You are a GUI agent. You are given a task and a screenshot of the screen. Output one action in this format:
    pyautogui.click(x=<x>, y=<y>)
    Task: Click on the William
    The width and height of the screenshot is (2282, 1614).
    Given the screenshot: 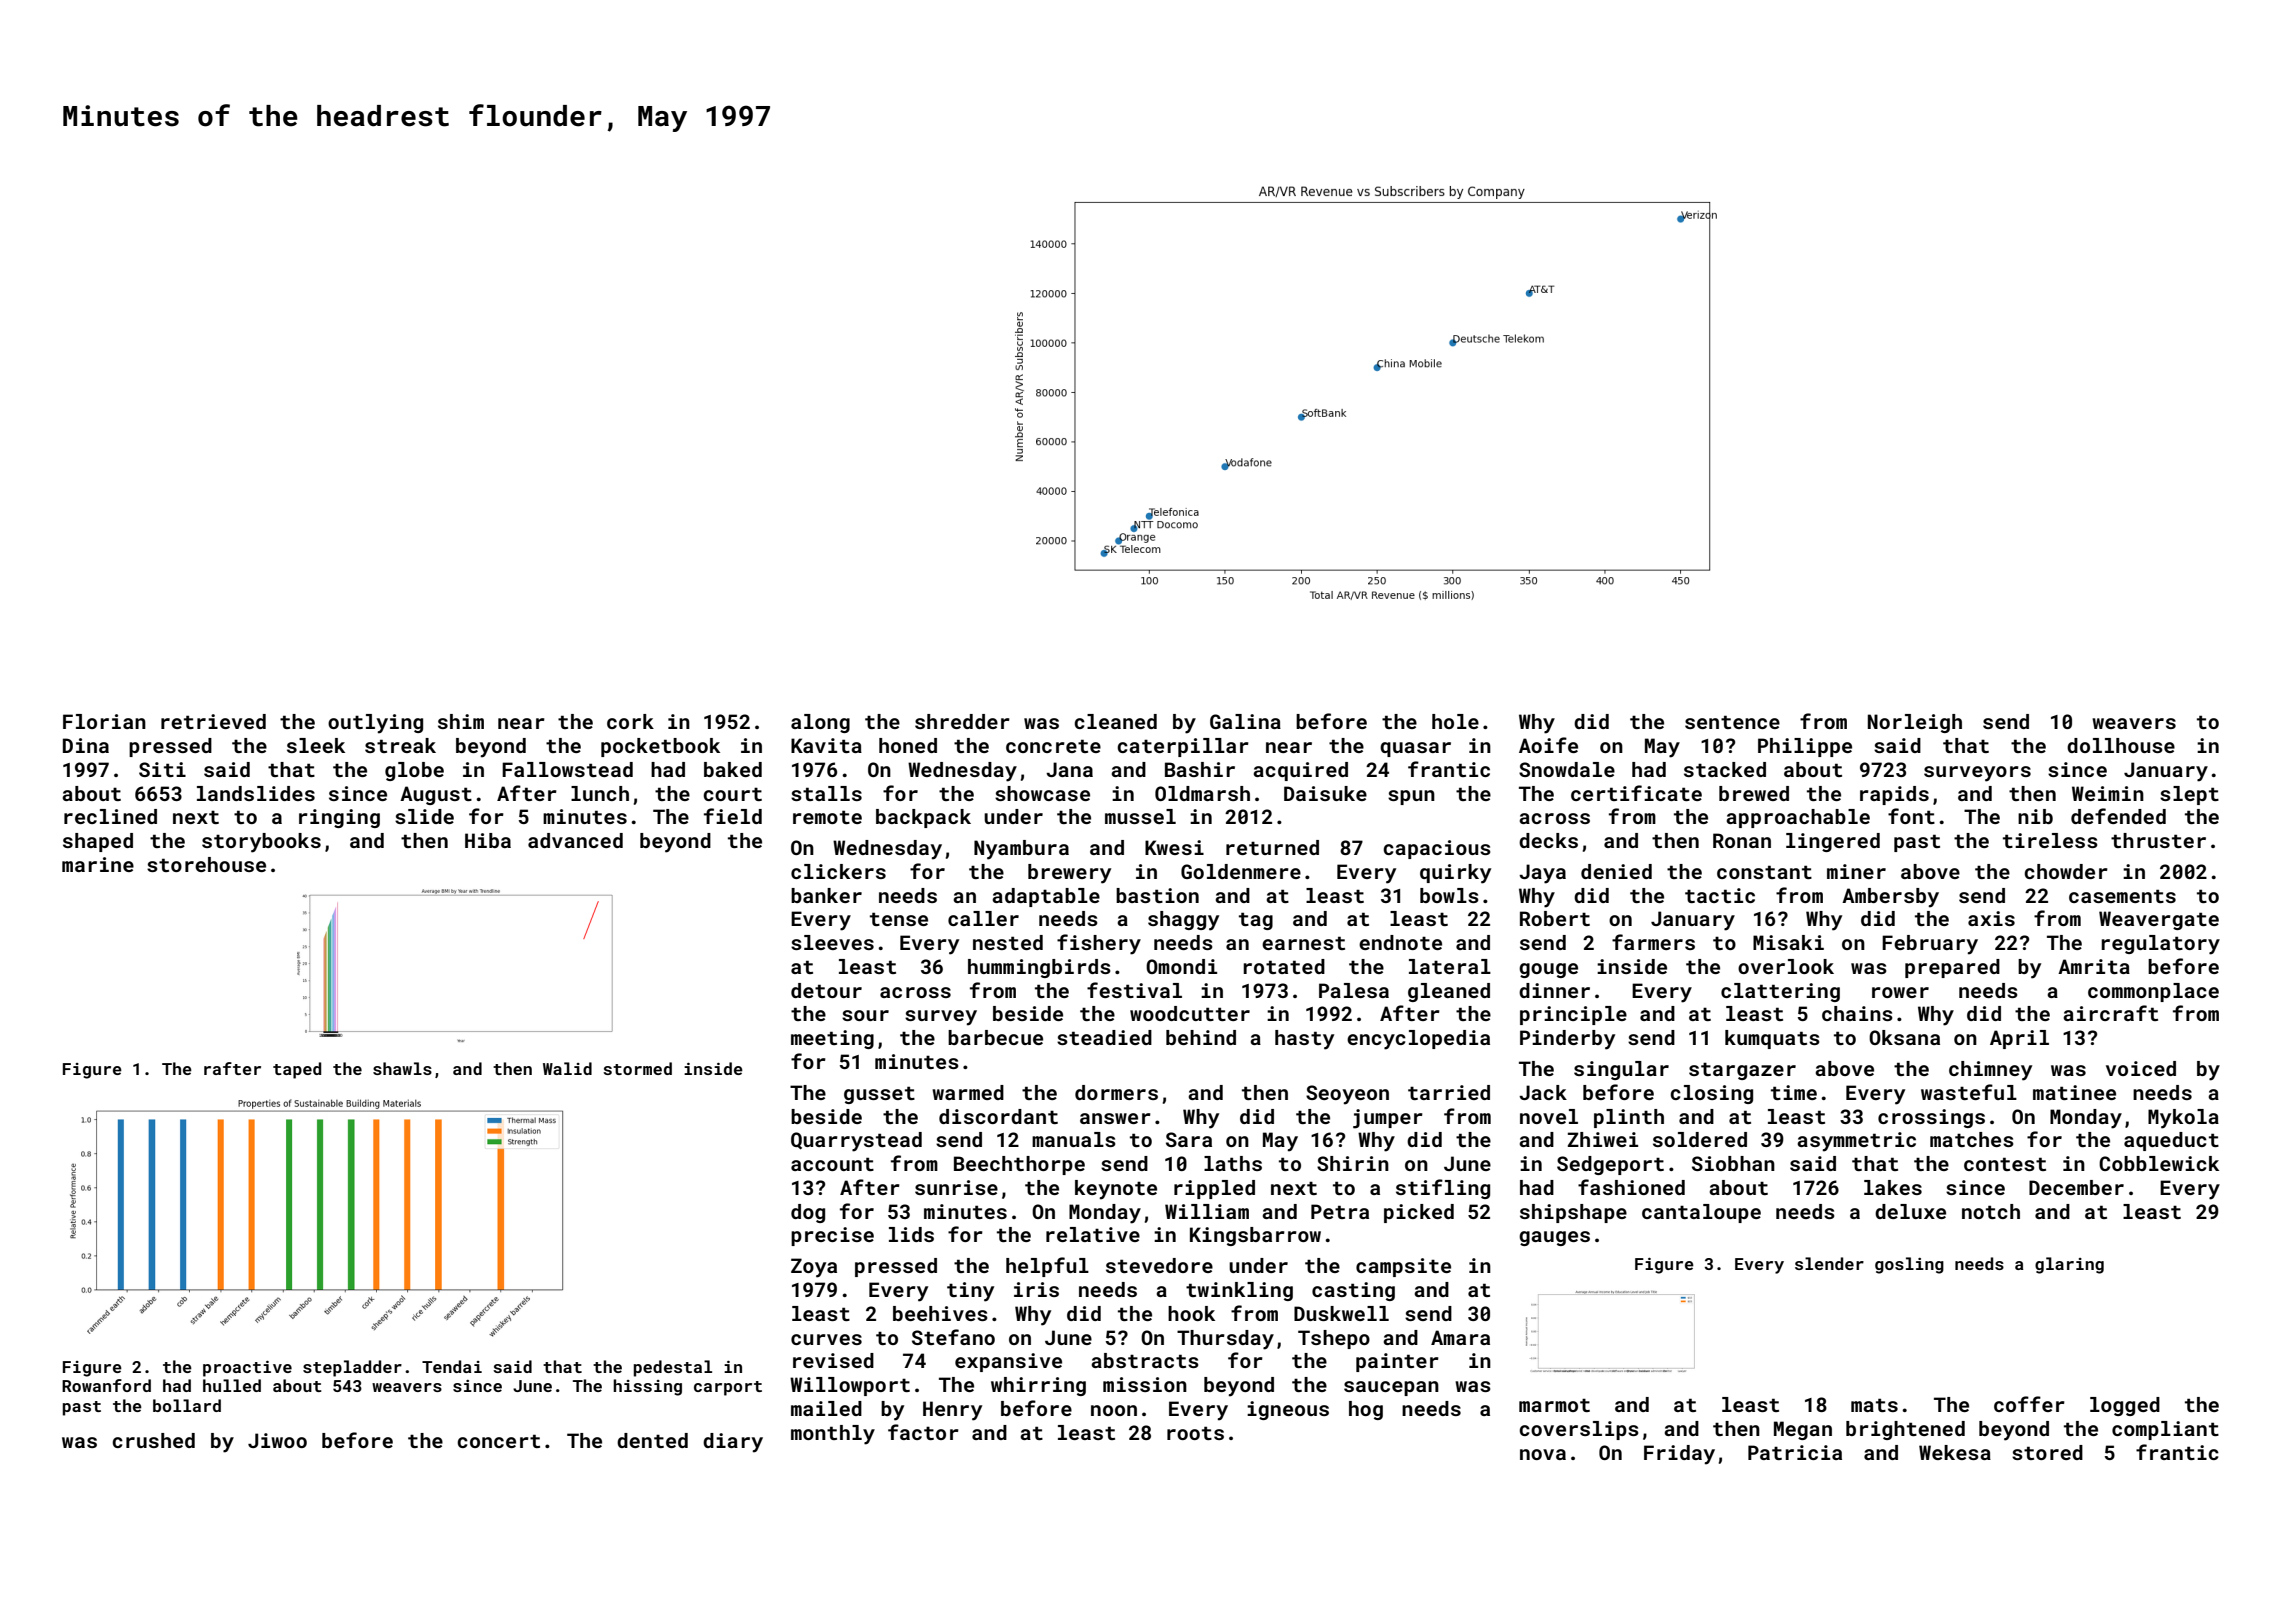 What is the action you would take?
    pyautogui.click(x=1207, y=1211)
